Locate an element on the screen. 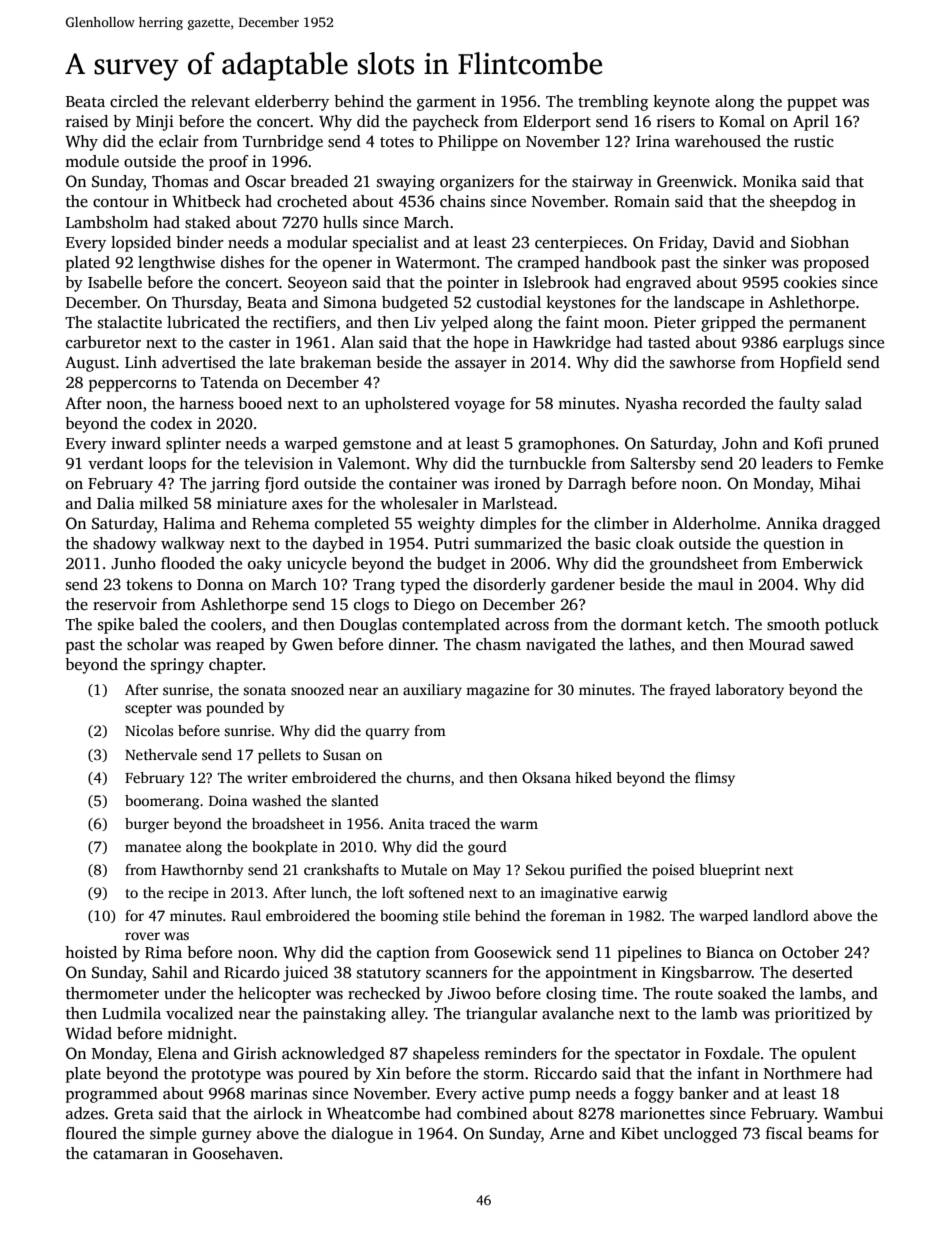 Image resolution: width=952 pixels, height=1233 pixels. garment is located at coordinates (446, 104).
